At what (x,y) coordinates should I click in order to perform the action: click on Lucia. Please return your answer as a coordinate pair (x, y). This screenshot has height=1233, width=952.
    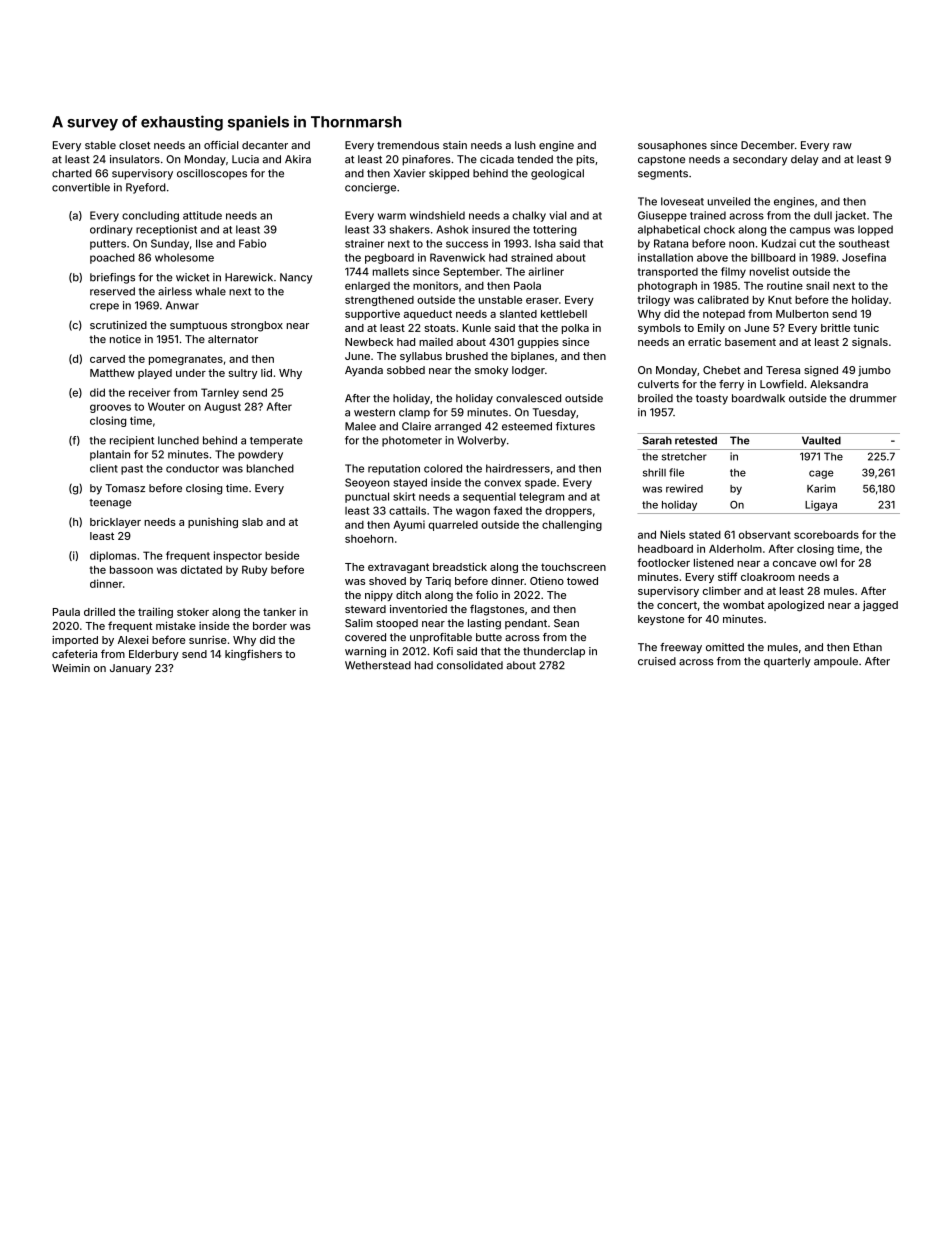
    Looking at the image, I should click on (245, 159).
